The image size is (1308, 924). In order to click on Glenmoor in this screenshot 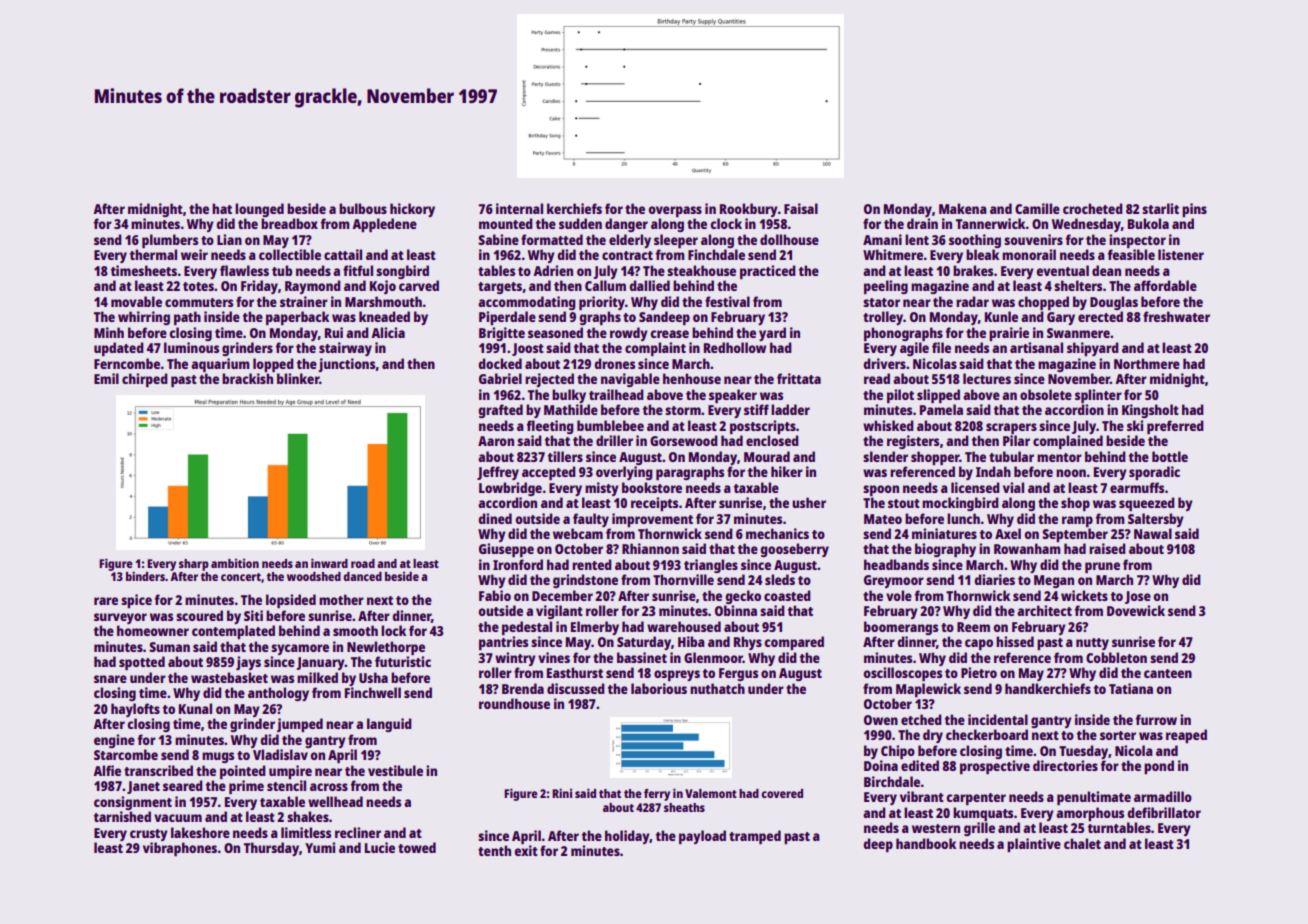, I will do `click(713, 657)`.
